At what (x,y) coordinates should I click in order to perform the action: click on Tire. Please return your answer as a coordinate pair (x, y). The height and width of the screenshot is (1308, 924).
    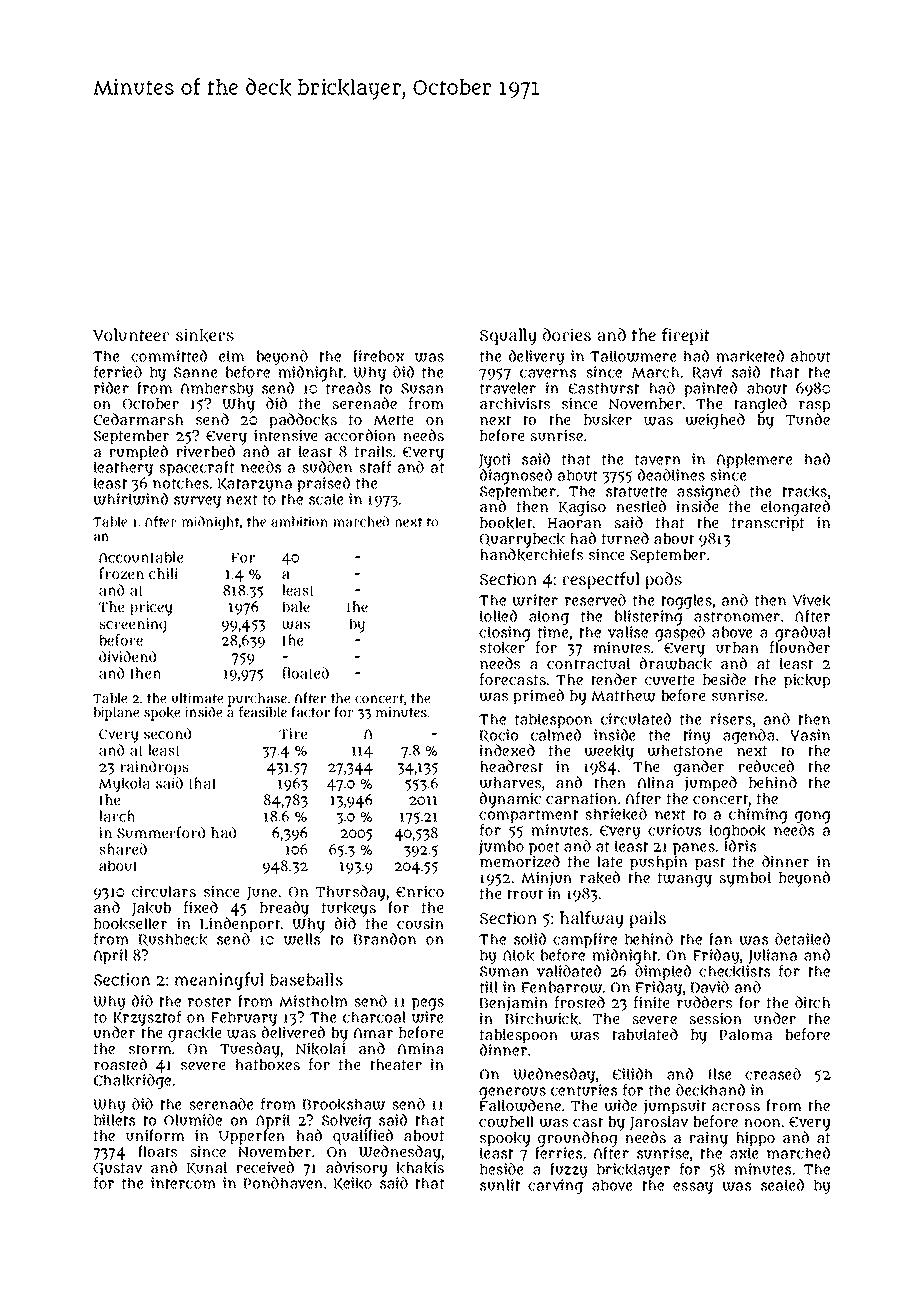
    Looking at the image, I should click on (293, 733).
